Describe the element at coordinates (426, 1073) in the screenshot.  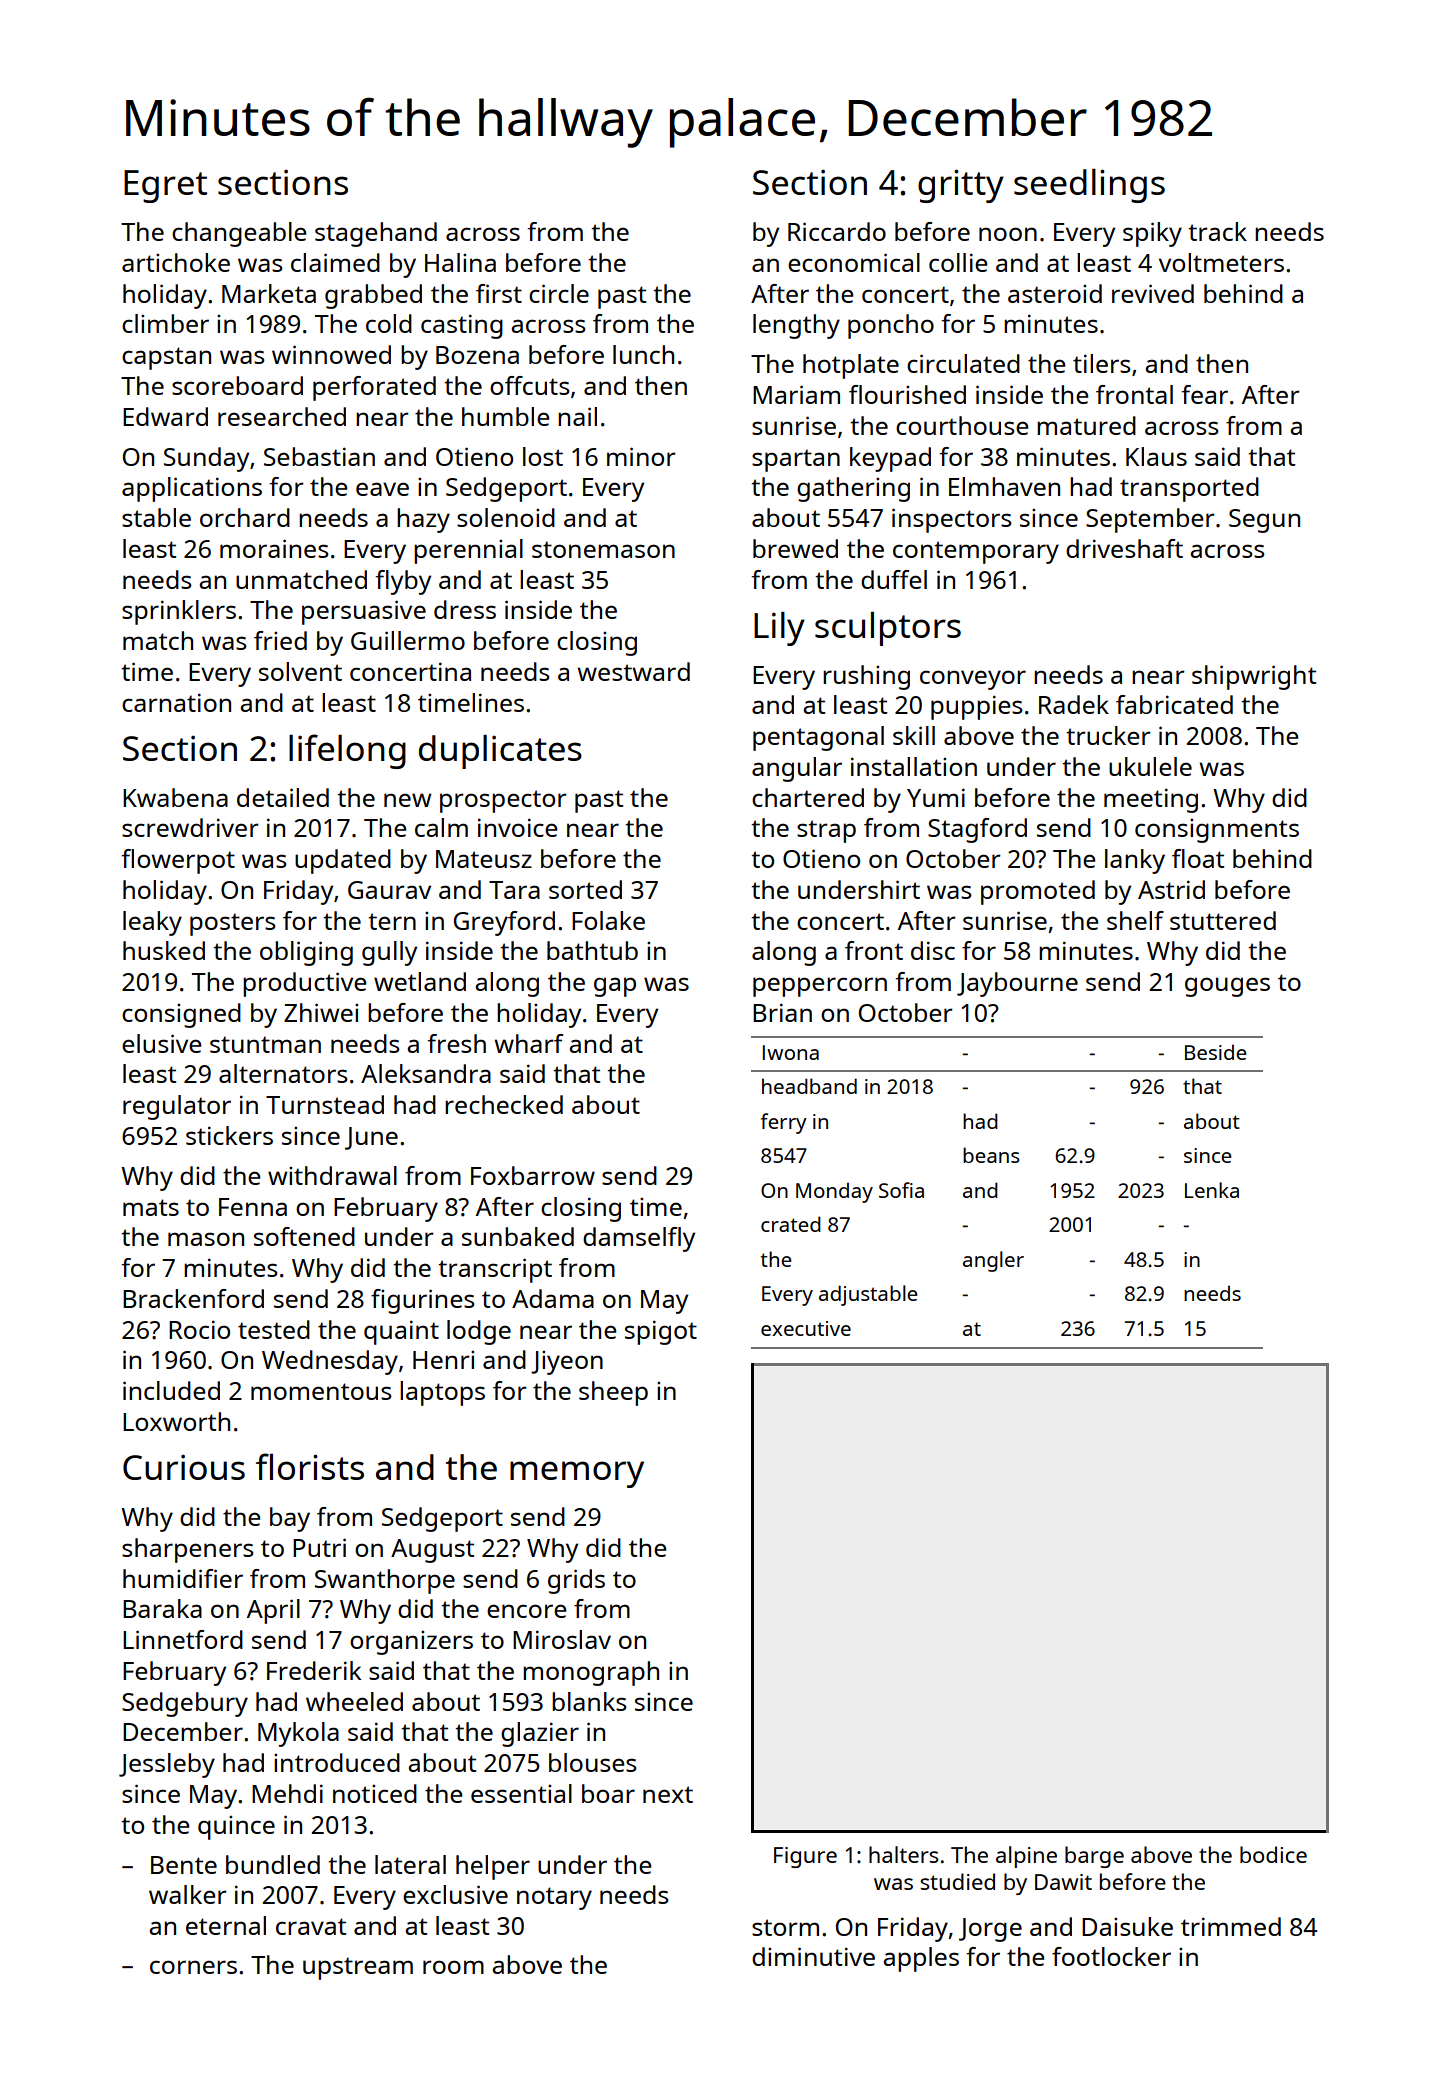
I see `Aleksandra` at that location.
